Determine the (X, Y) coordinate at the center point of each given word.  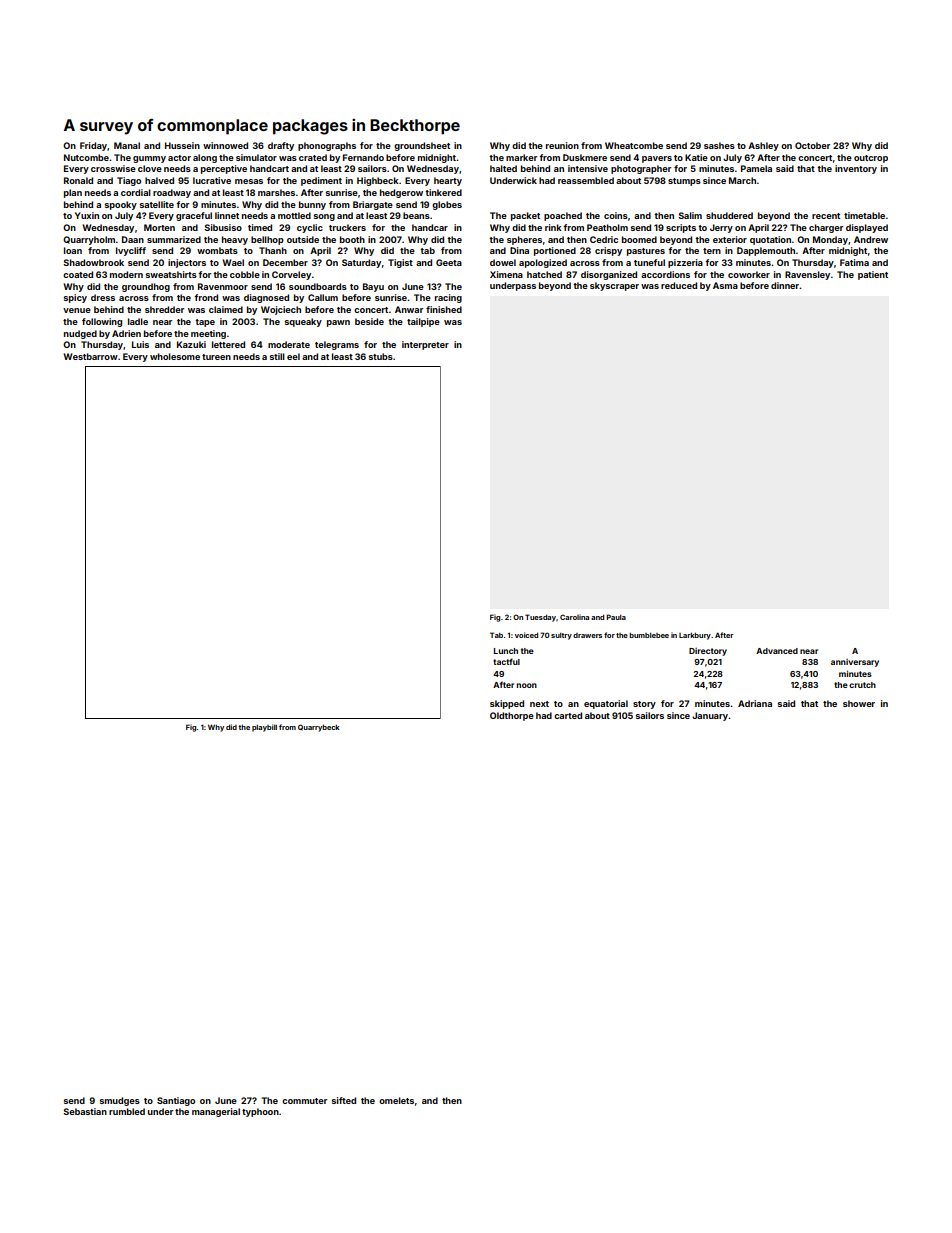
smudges (120, 1101)
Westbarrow (90, 356)
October (812, 145)
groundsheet (422, 146)
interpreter (425, 345)
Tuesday (540, 618)
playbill (264, 728)
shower (859, 703)
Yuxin (87, 215)
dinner (785, 285)
